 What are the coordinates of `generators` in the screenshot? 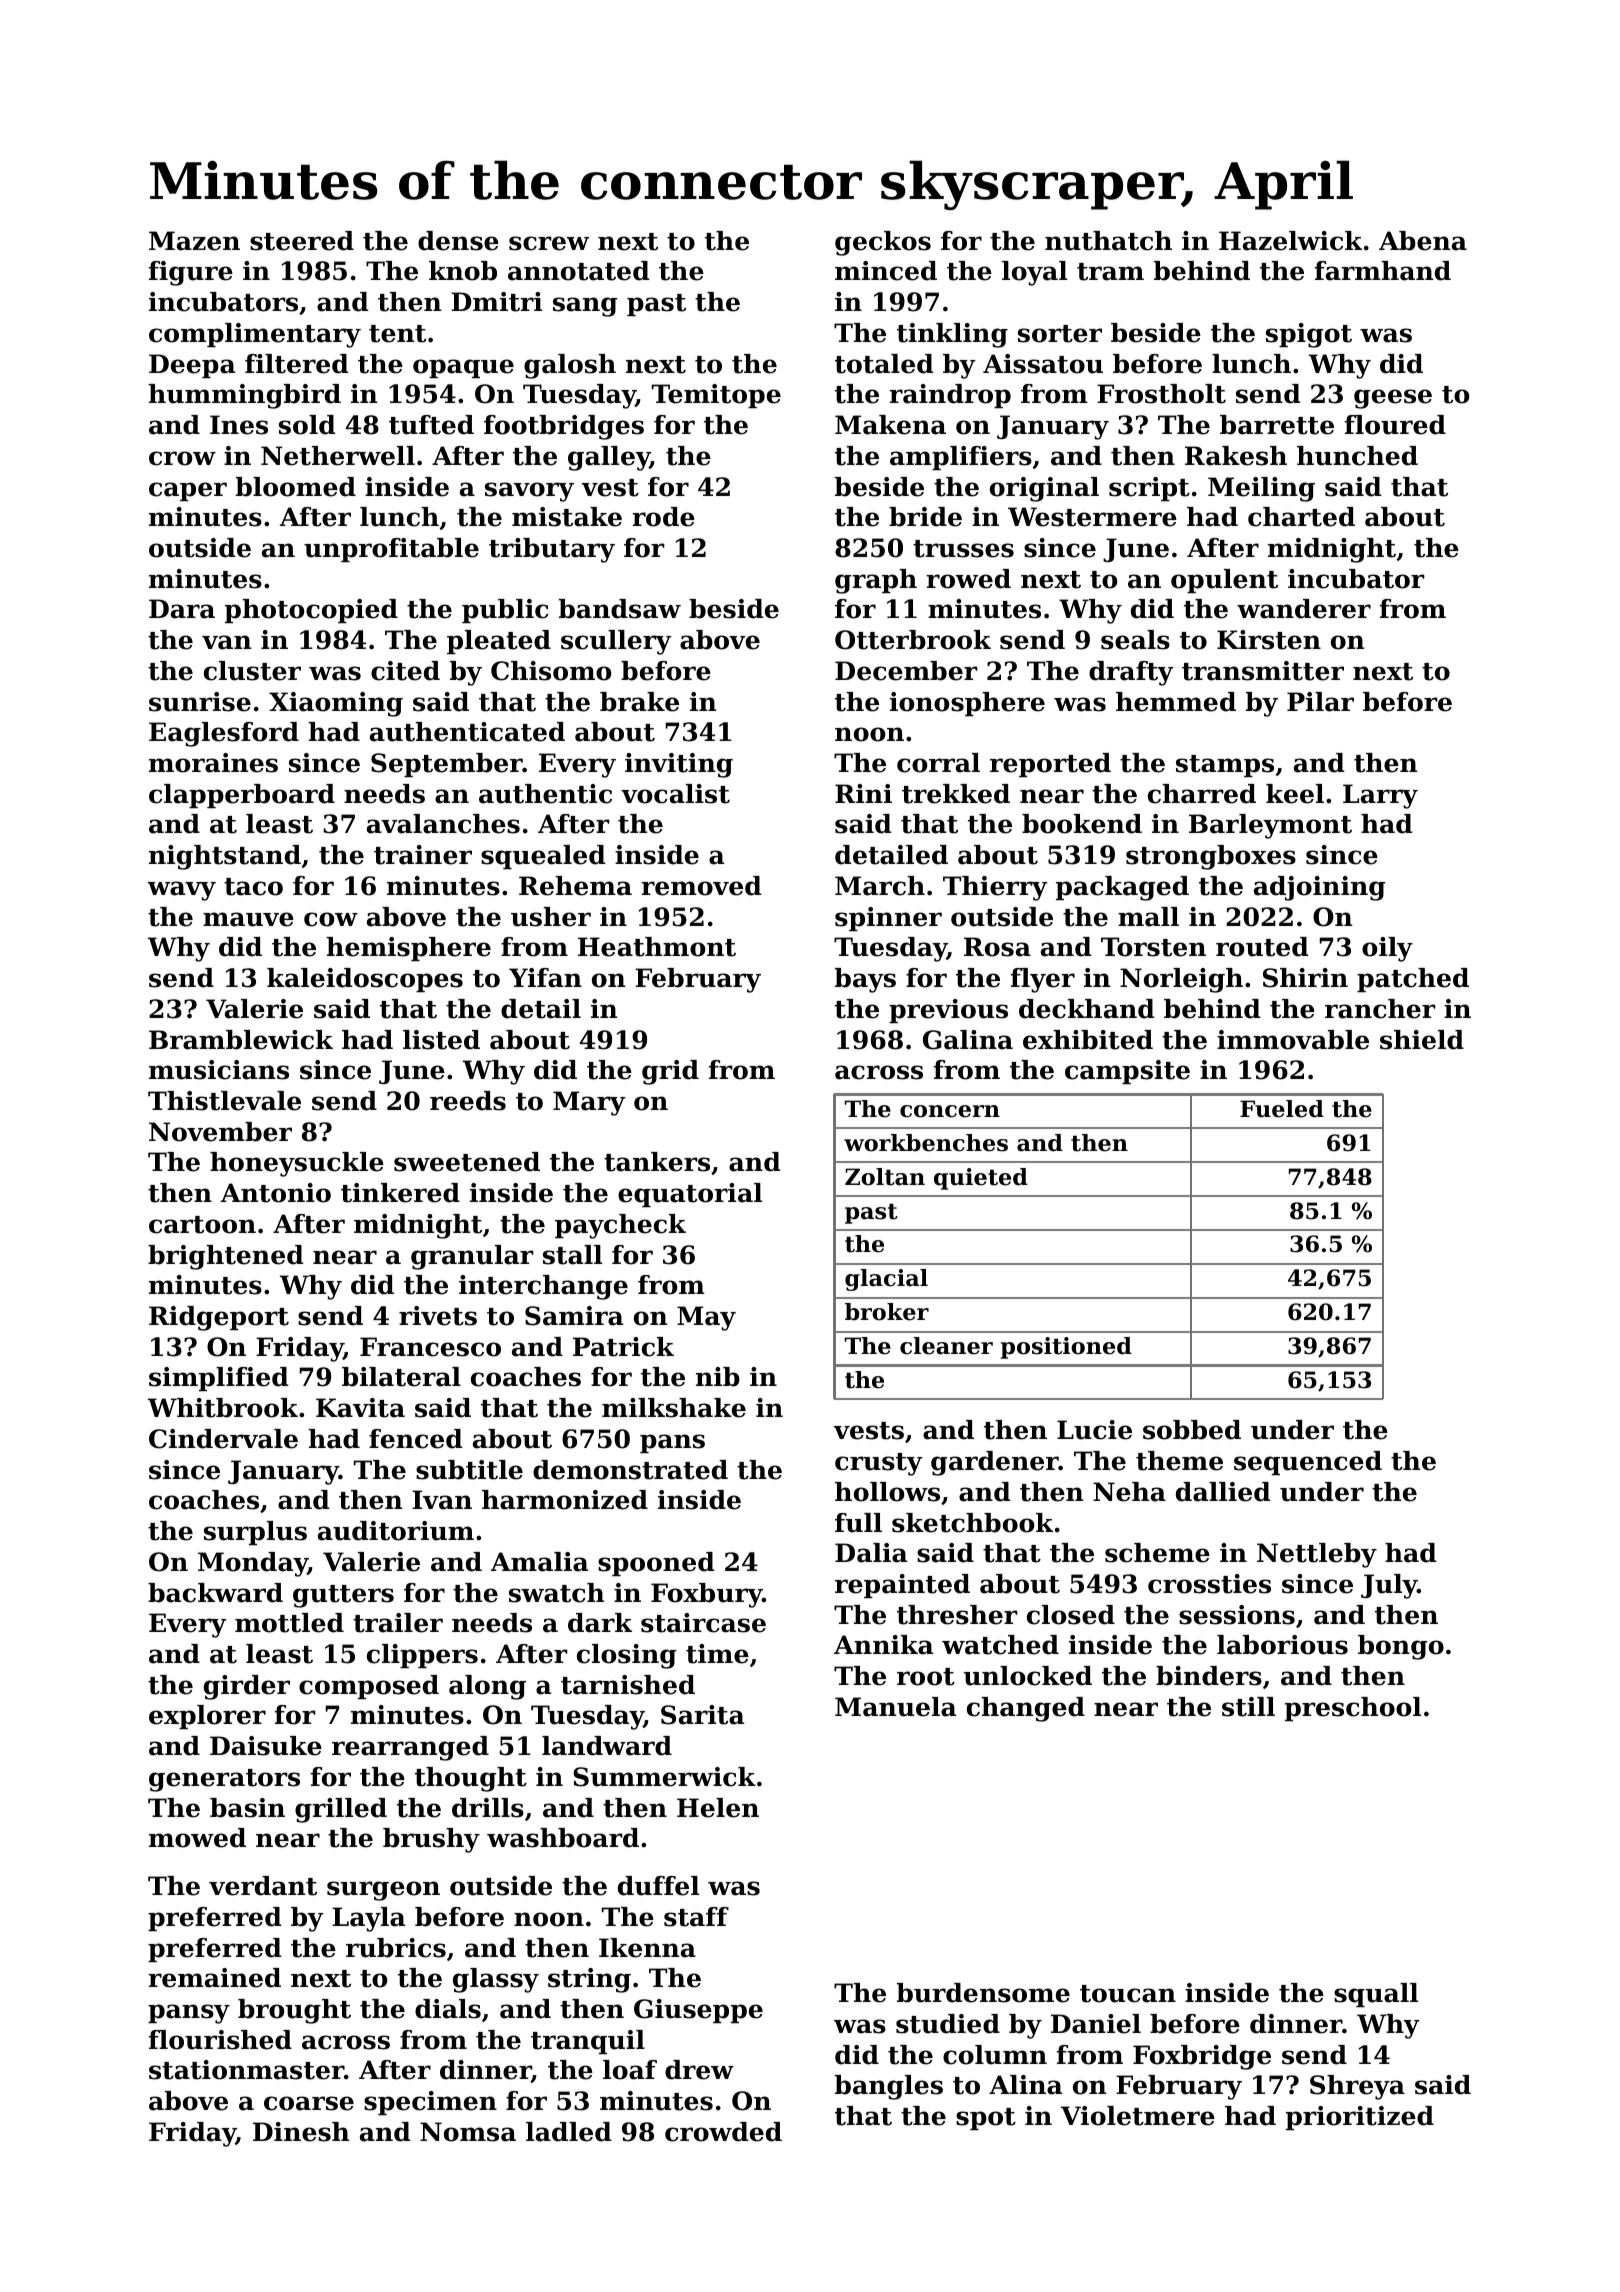 It's located at (224, 1780).
